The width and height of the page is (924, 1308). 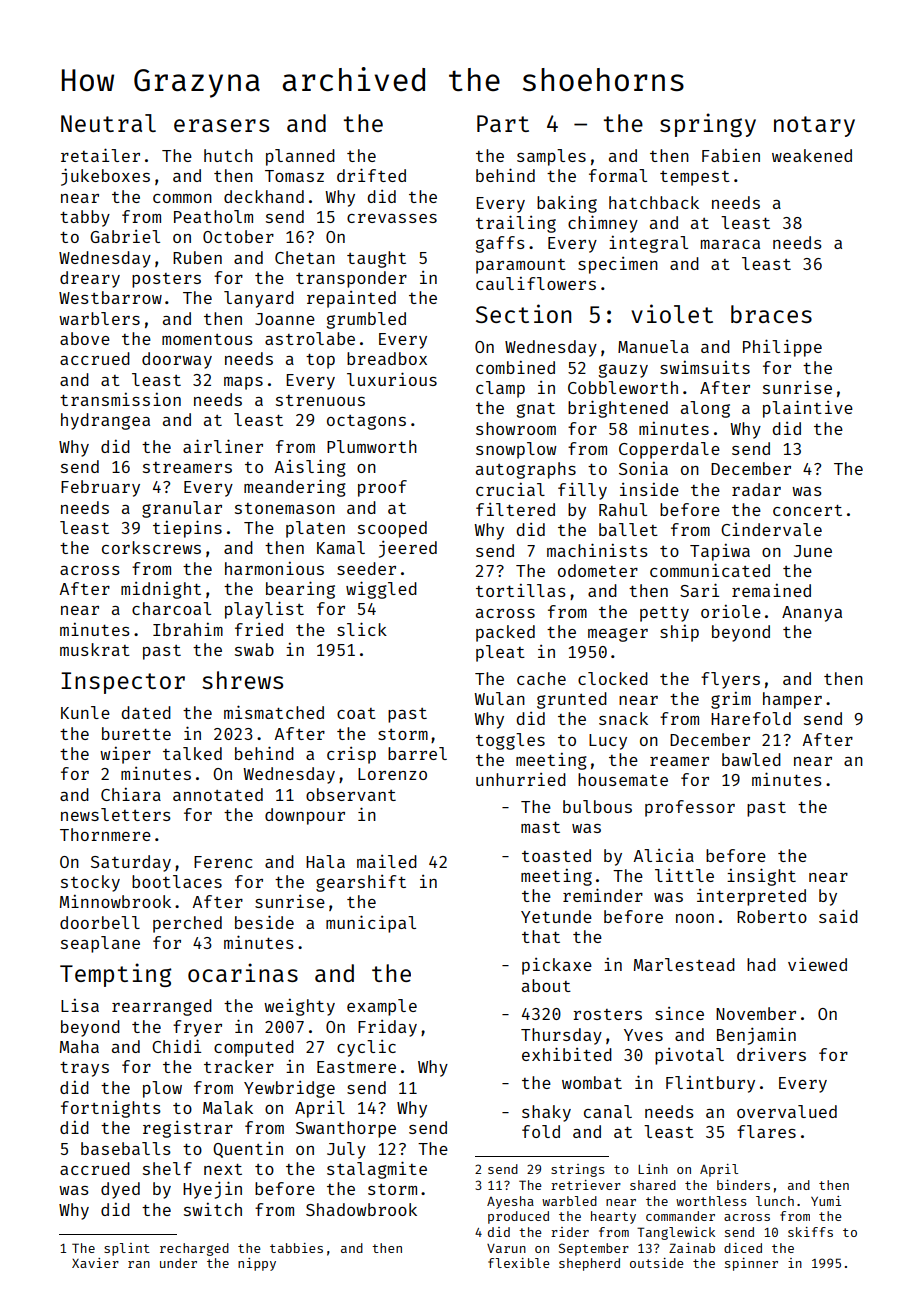 I want to click on downpour, so click(x=305, y=816).
